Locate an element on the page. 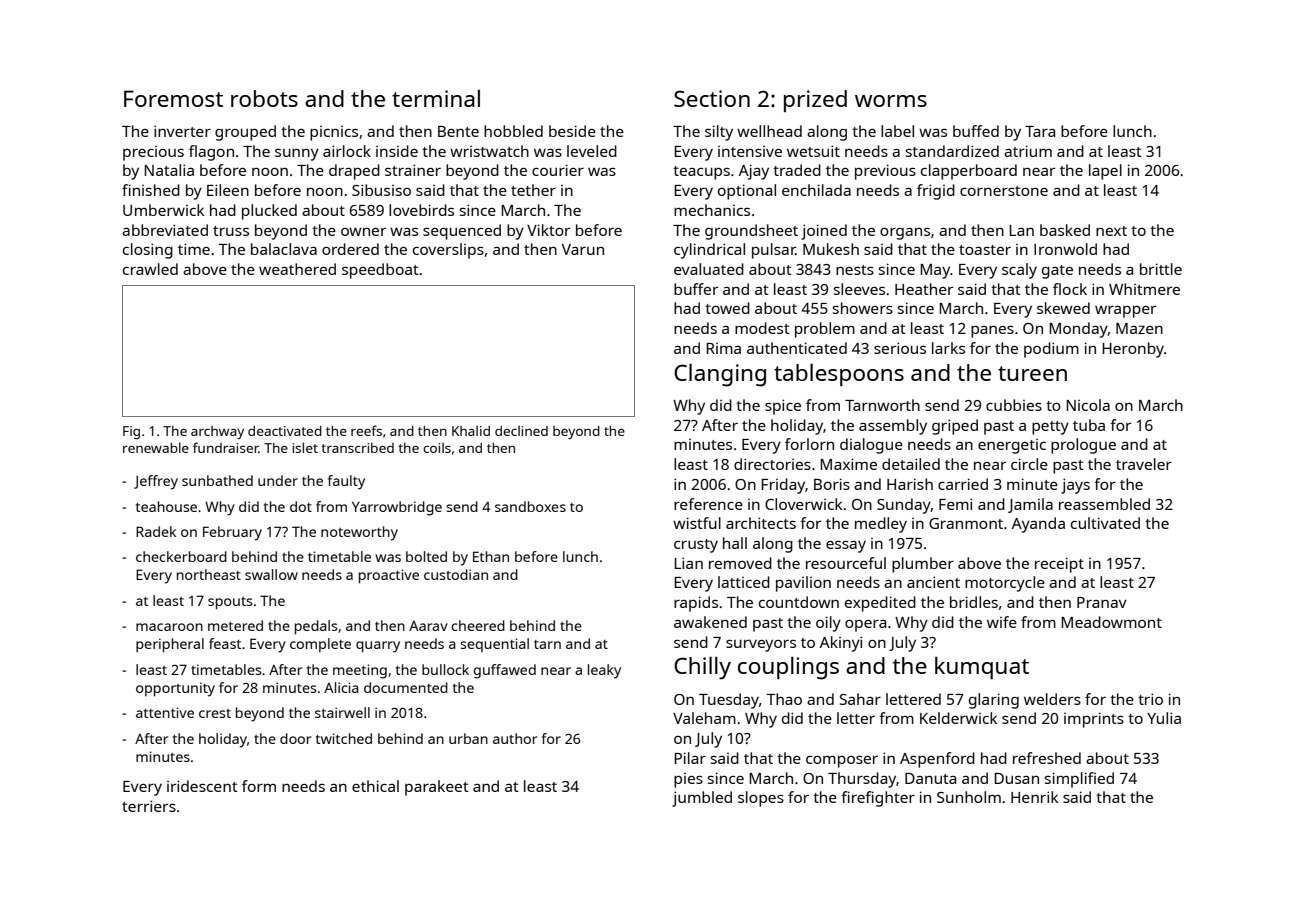 The width and height of the document is (1308, 924). Heather is located at coordinates (924, 289).
